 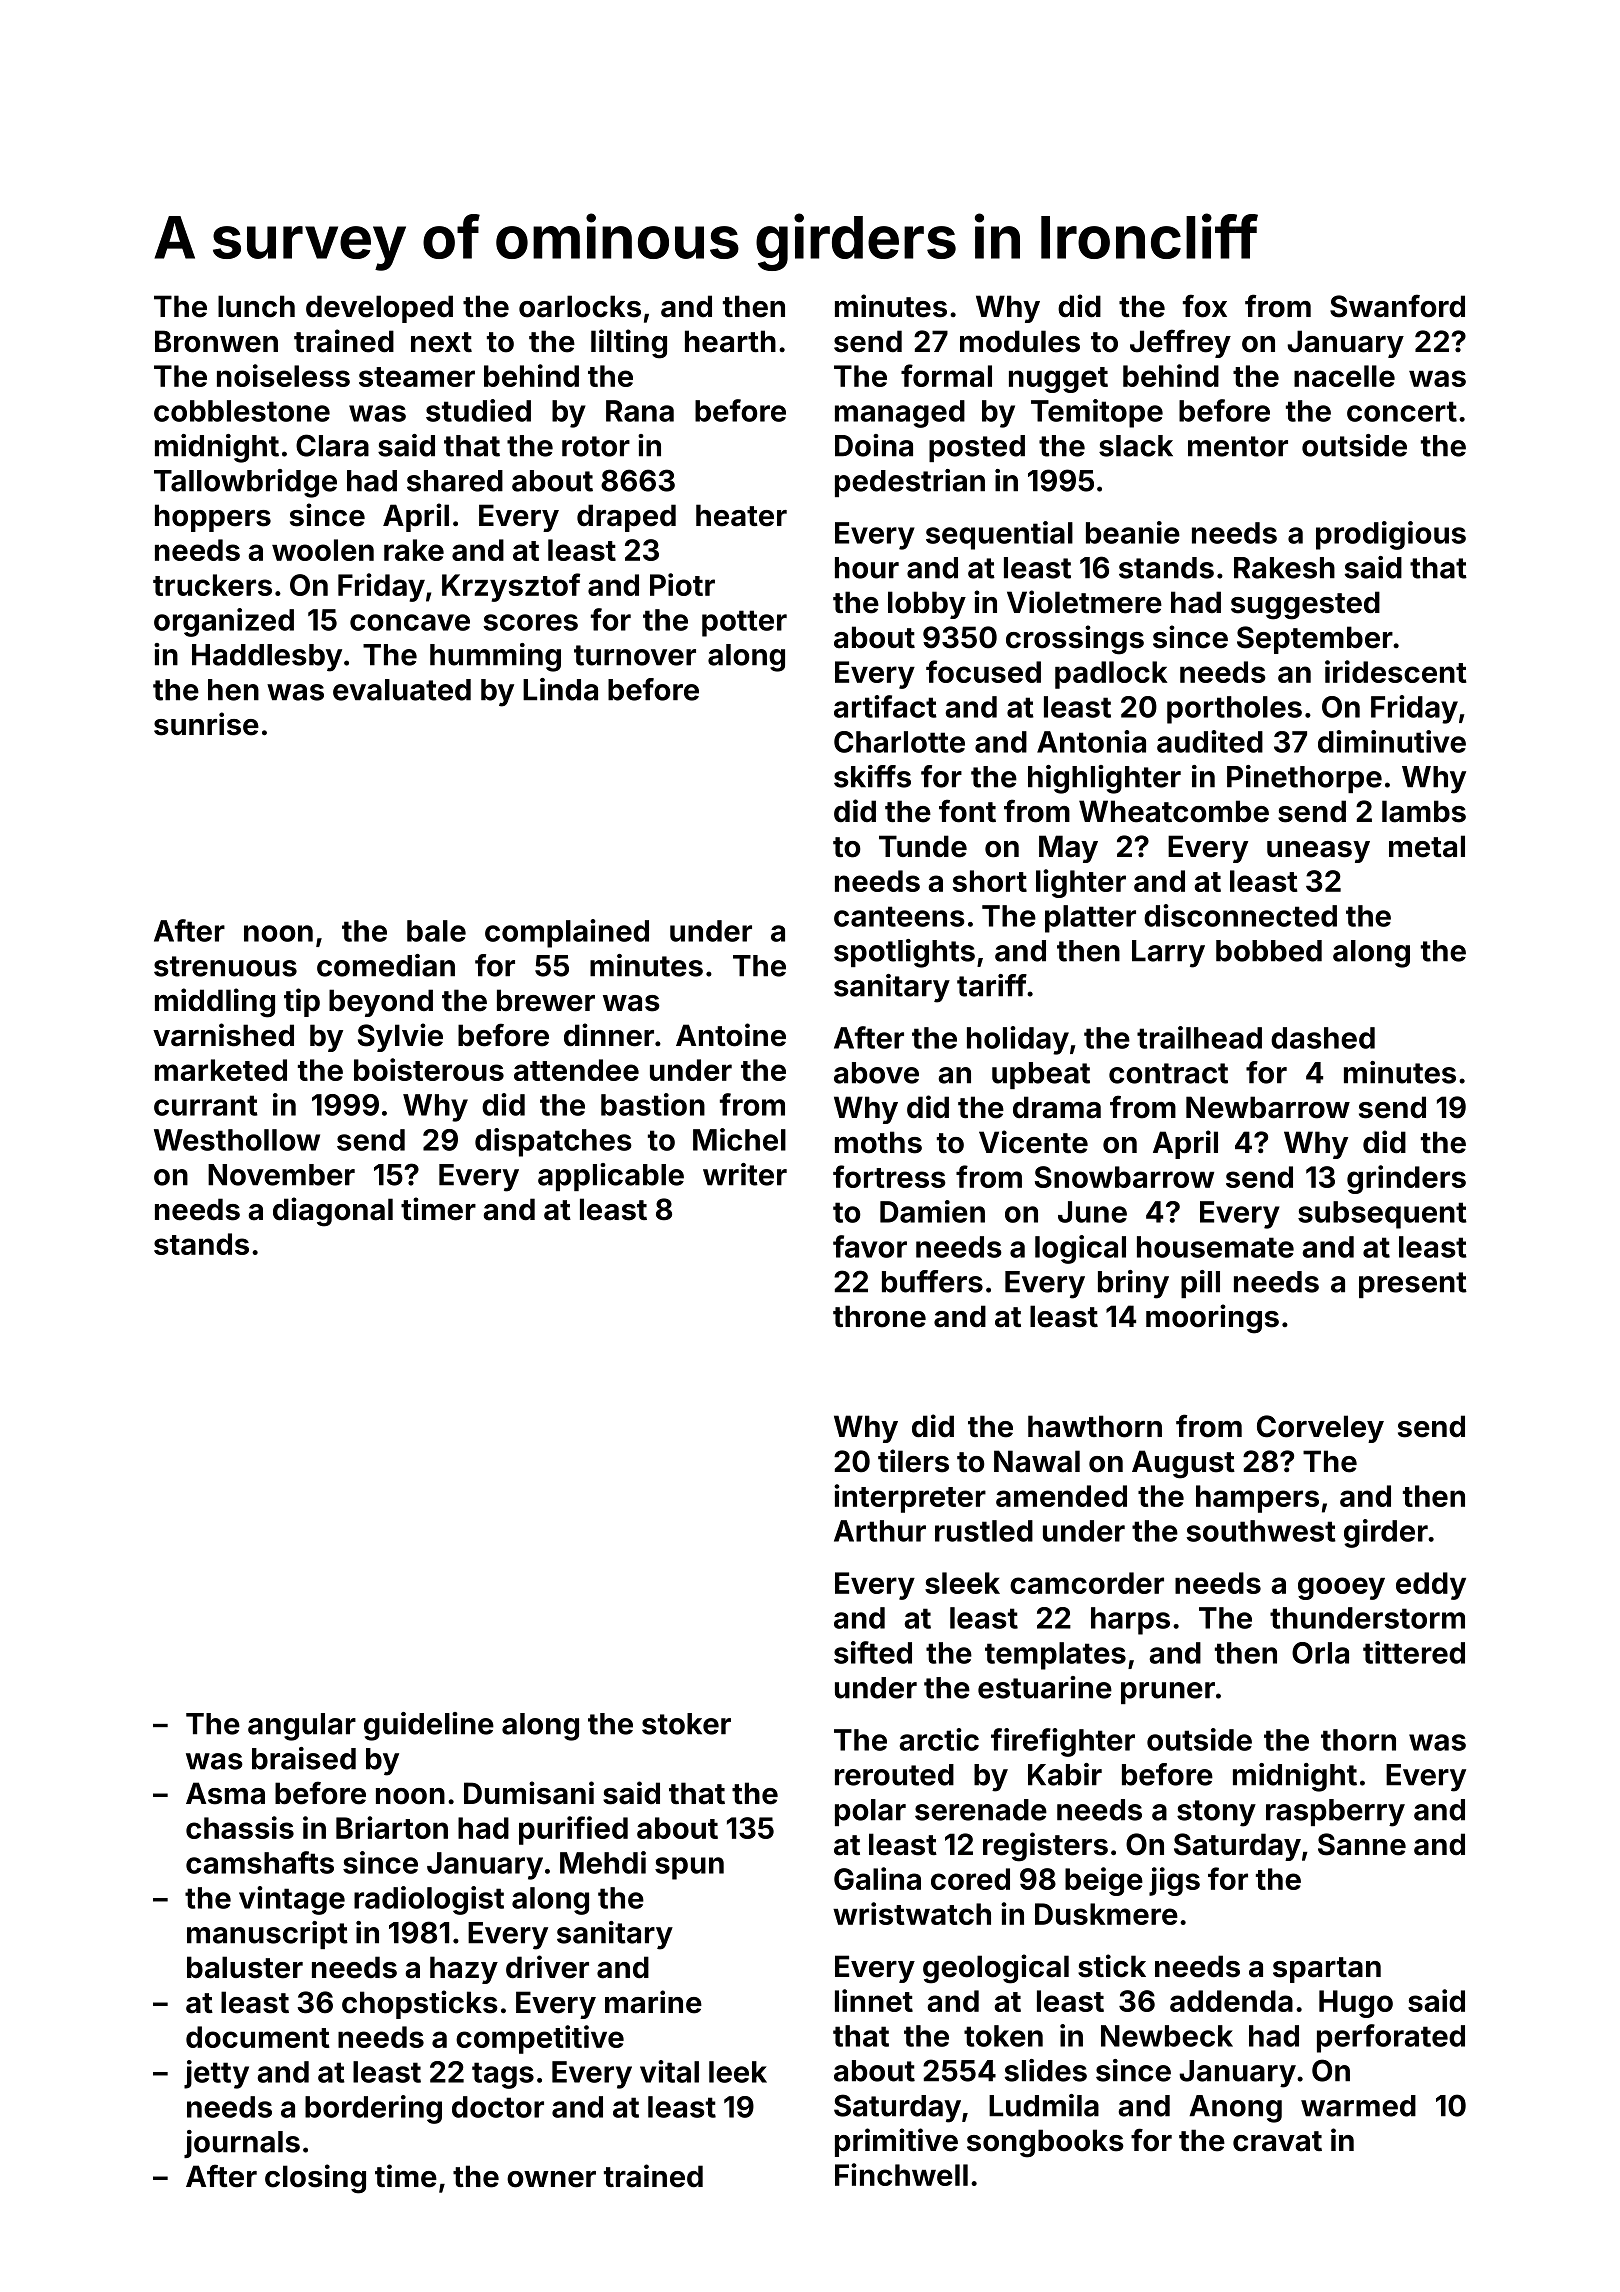 What do you see at coordinates (304, 1758) in the screenshot?
I see `braised` at bounding box center [304, 1758].
